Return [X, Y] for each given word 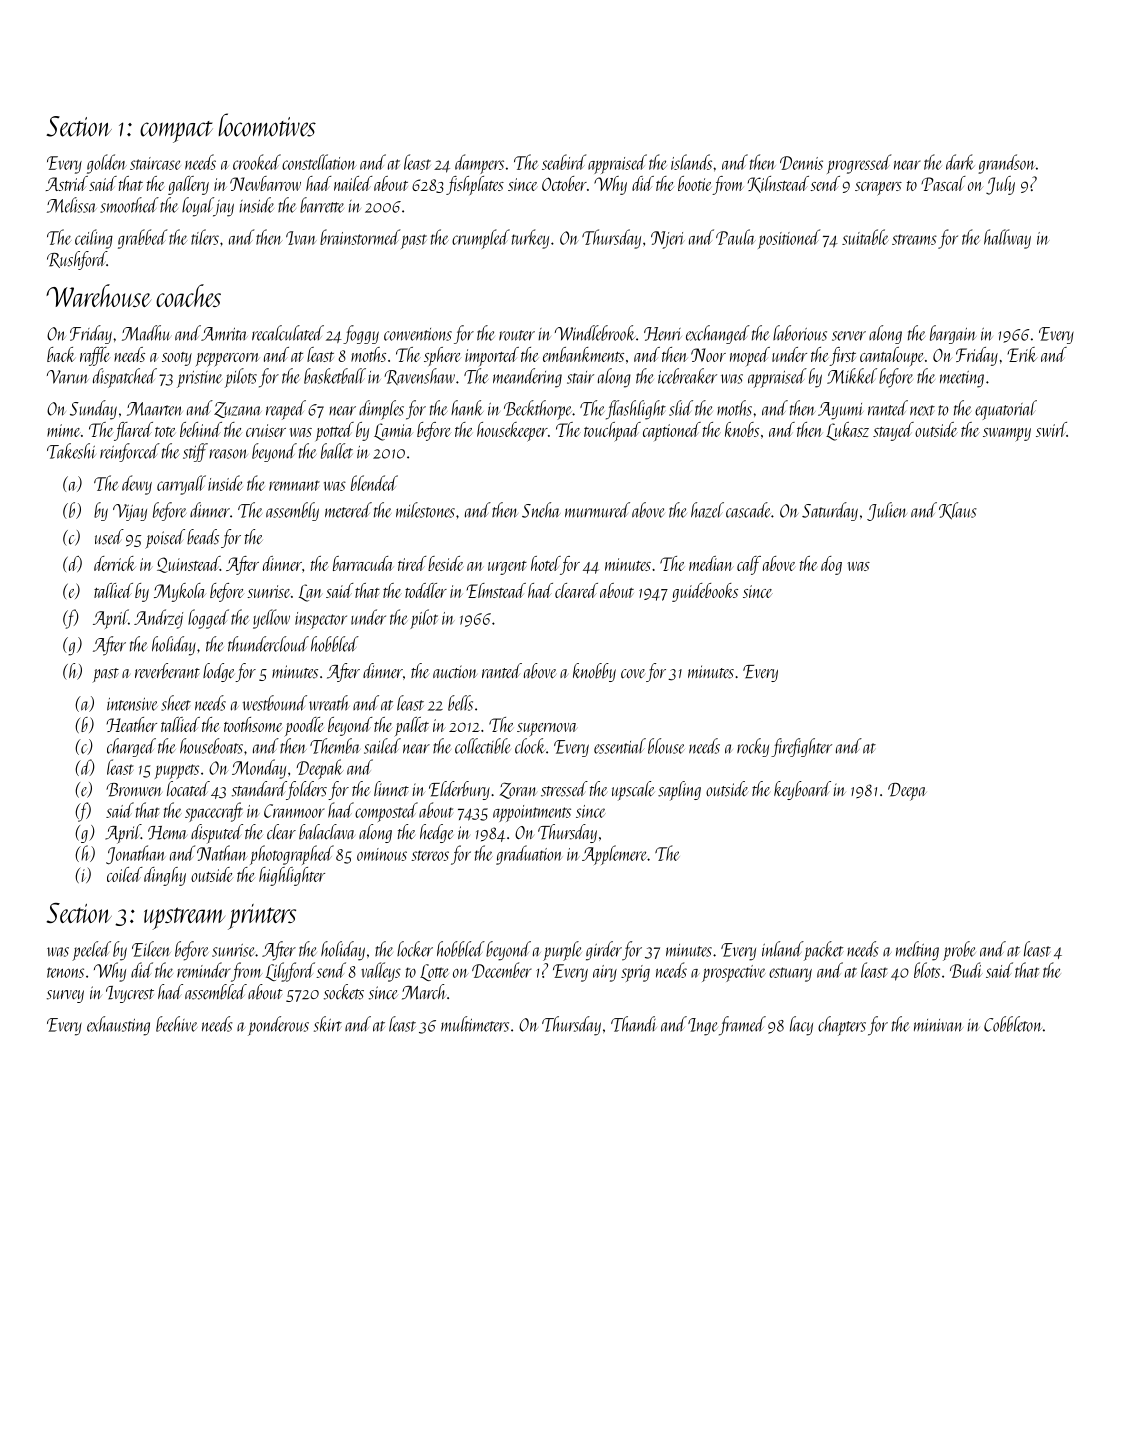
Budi [966, 970]
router [517, 335]
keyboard [802, 790]
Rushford [77, 260]
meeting [962, 379]
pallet [411, 727]
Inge [702, 1027]
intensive [132, 704]
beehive [177, 1024]
